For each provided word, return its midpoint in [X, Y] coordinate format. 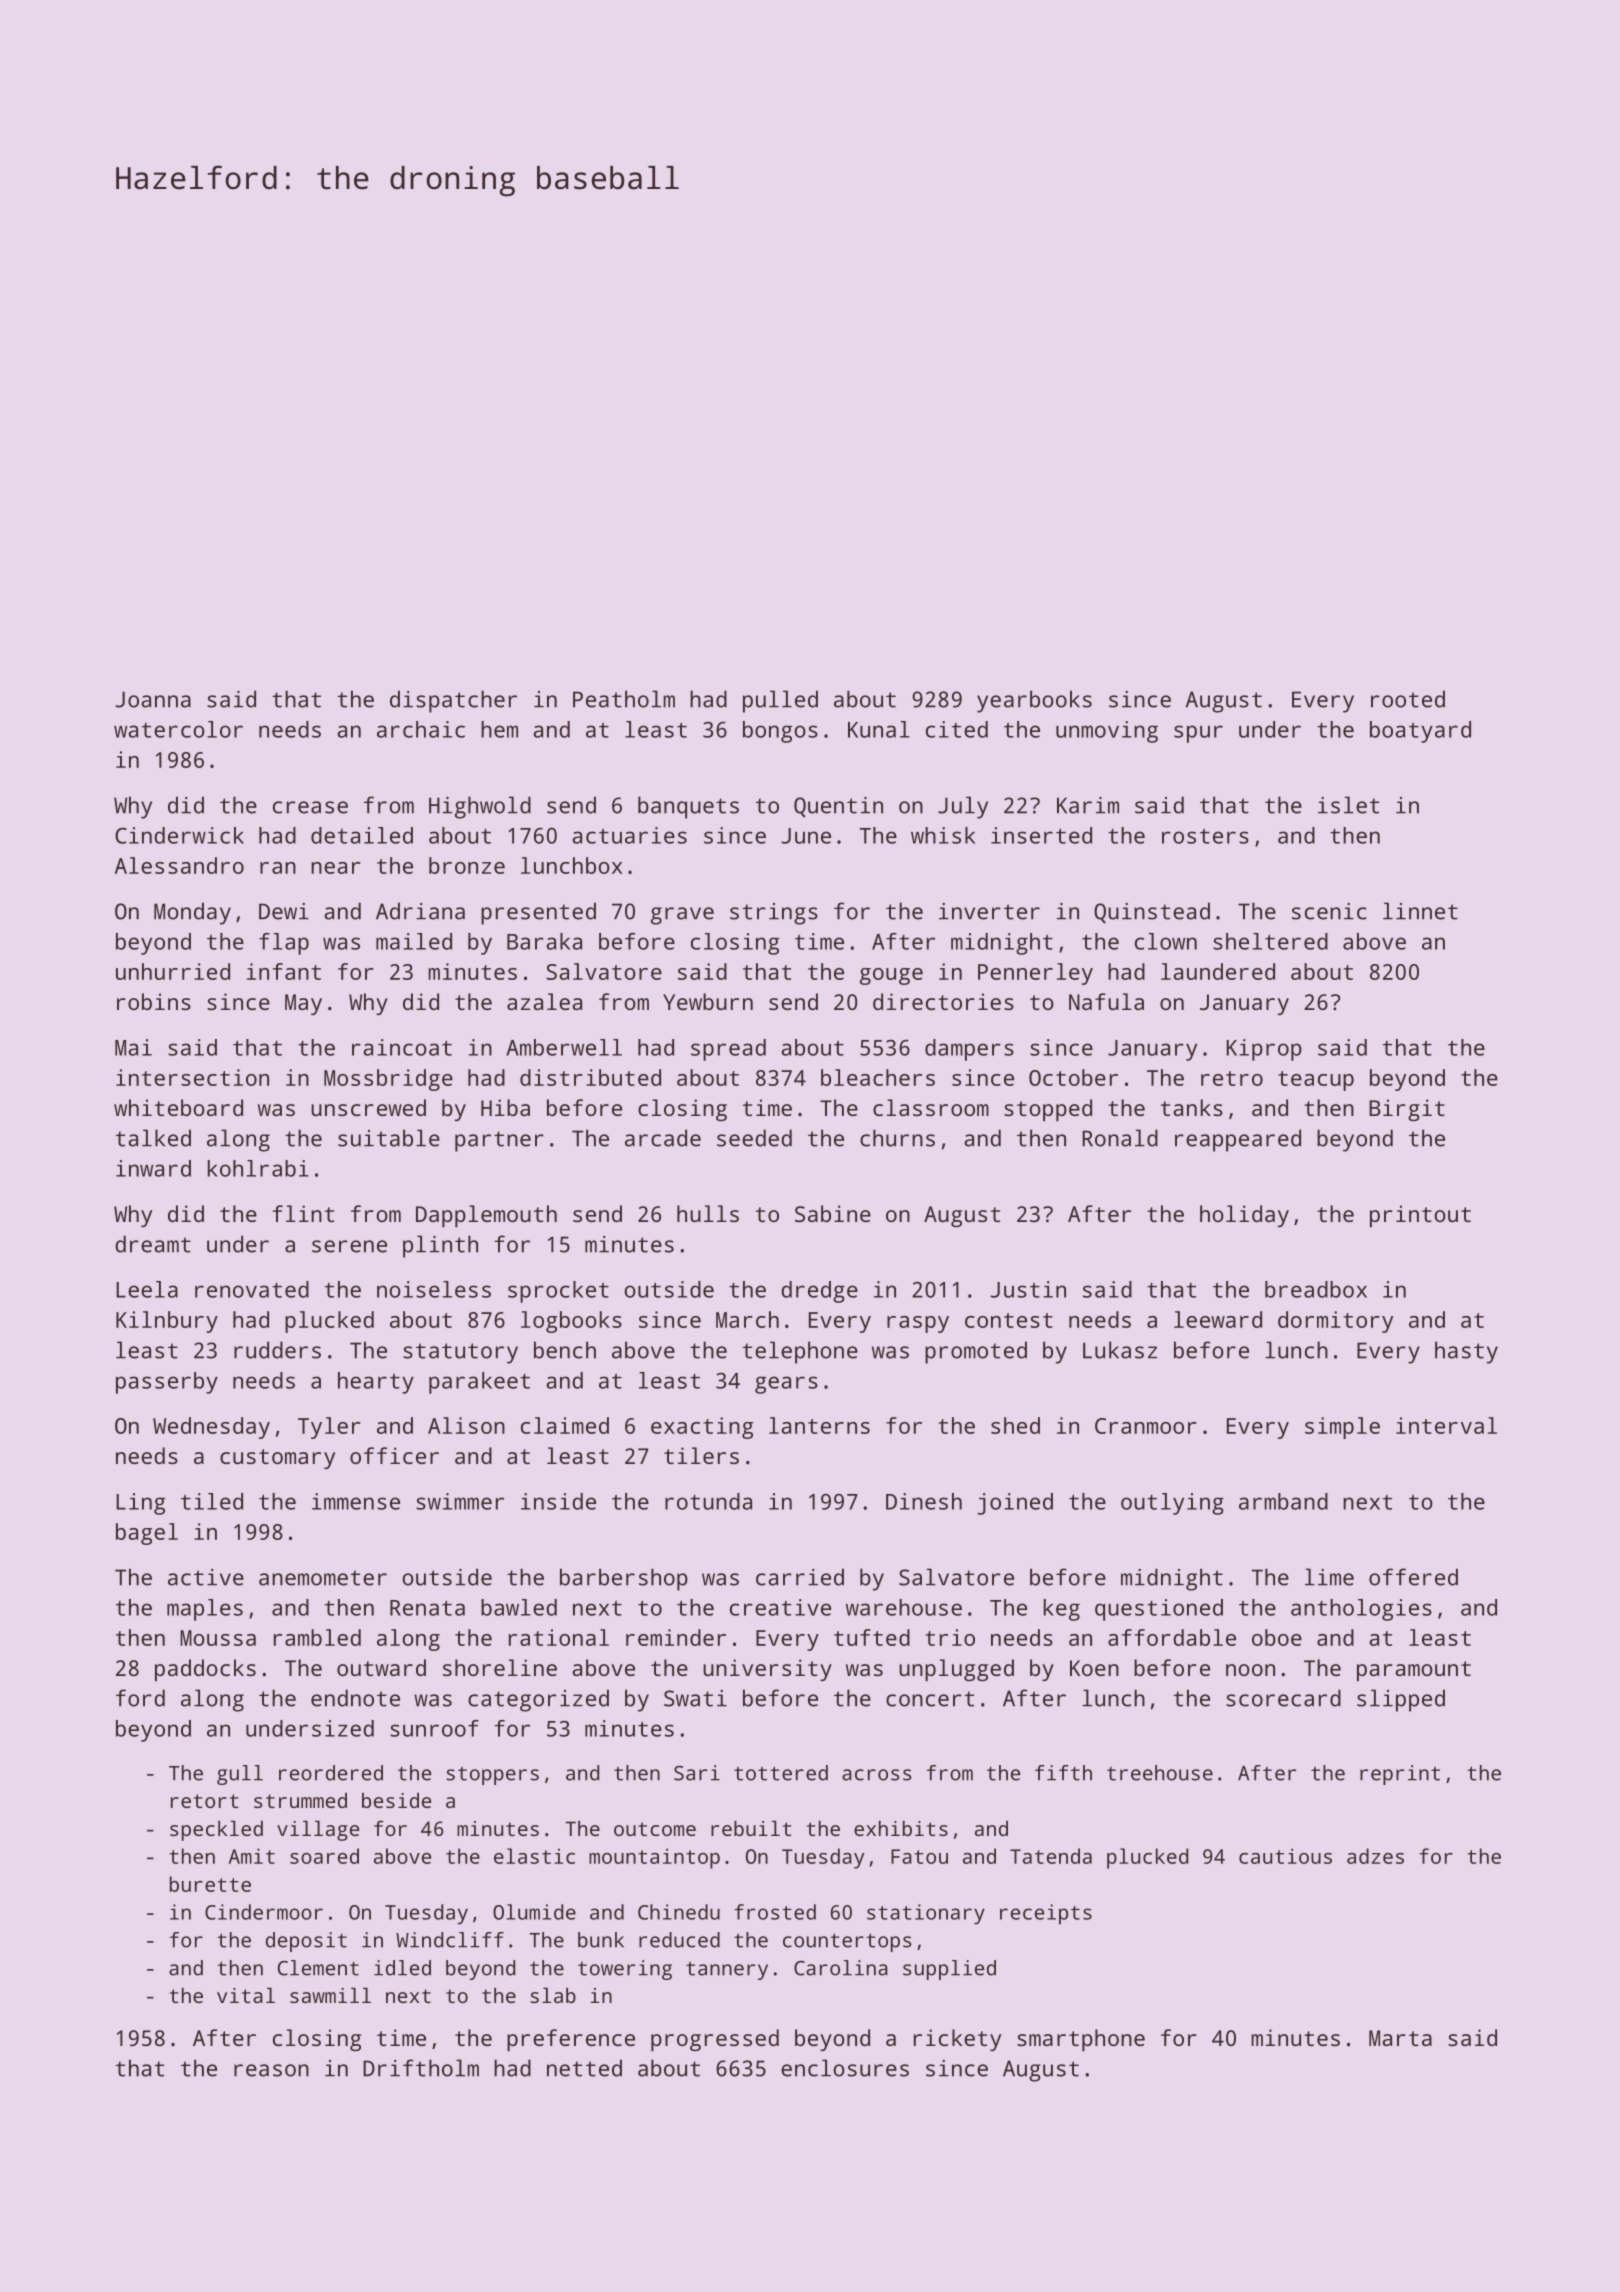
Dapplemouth [486, 1216]
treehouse [1160, 1773]
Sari [697, 1773]
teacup [1316, 1081]
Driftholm [421, 2068]
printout [1420, 1216]
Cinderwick [179, 835]
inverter [989, 911]
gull [240, 1775]
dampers [969, 1050]
